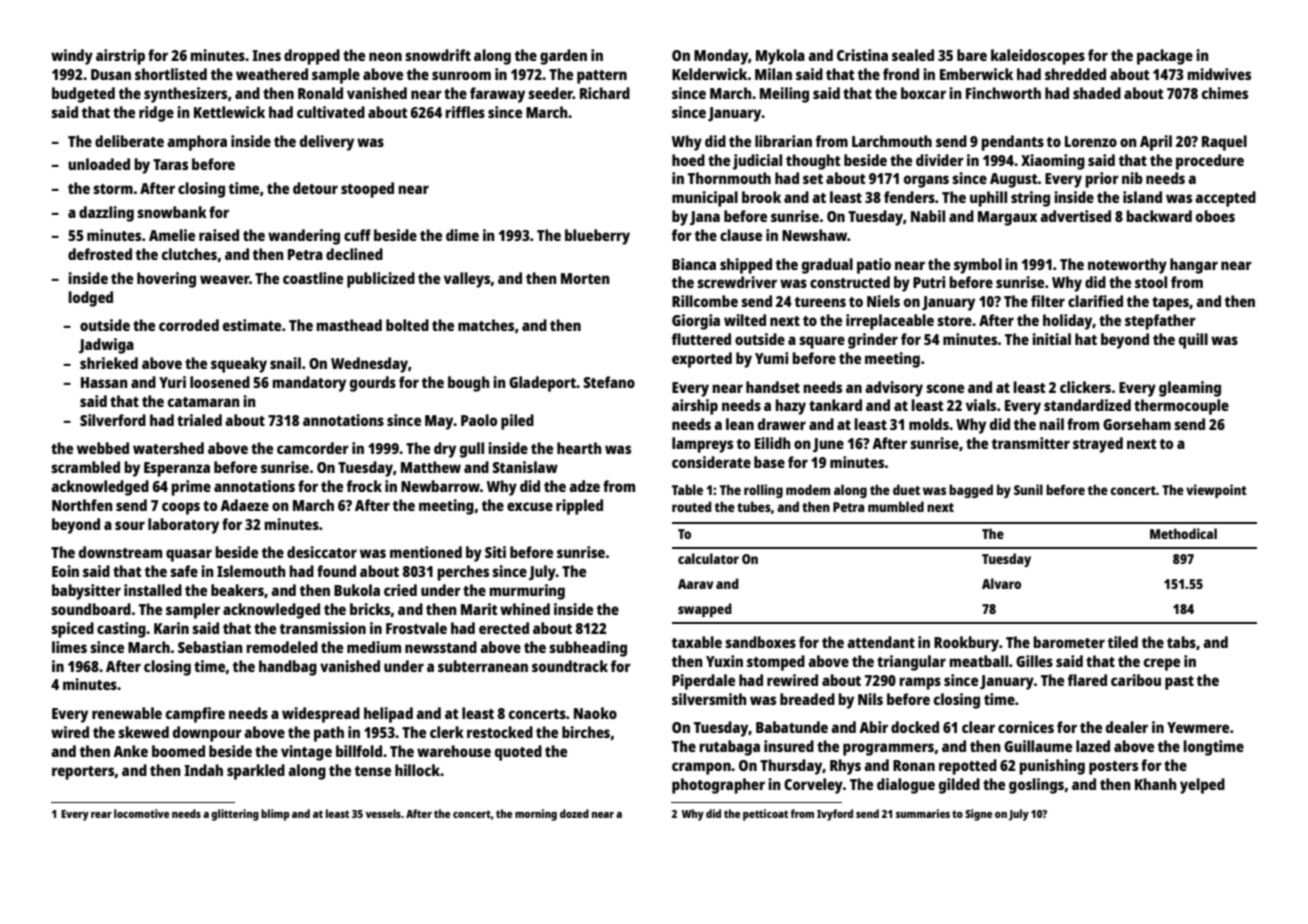 This page has width=1308, height=924. What do you see at coordinates (189, 325) in the page?
I see `corroded` at bounding box center [189, 325].
